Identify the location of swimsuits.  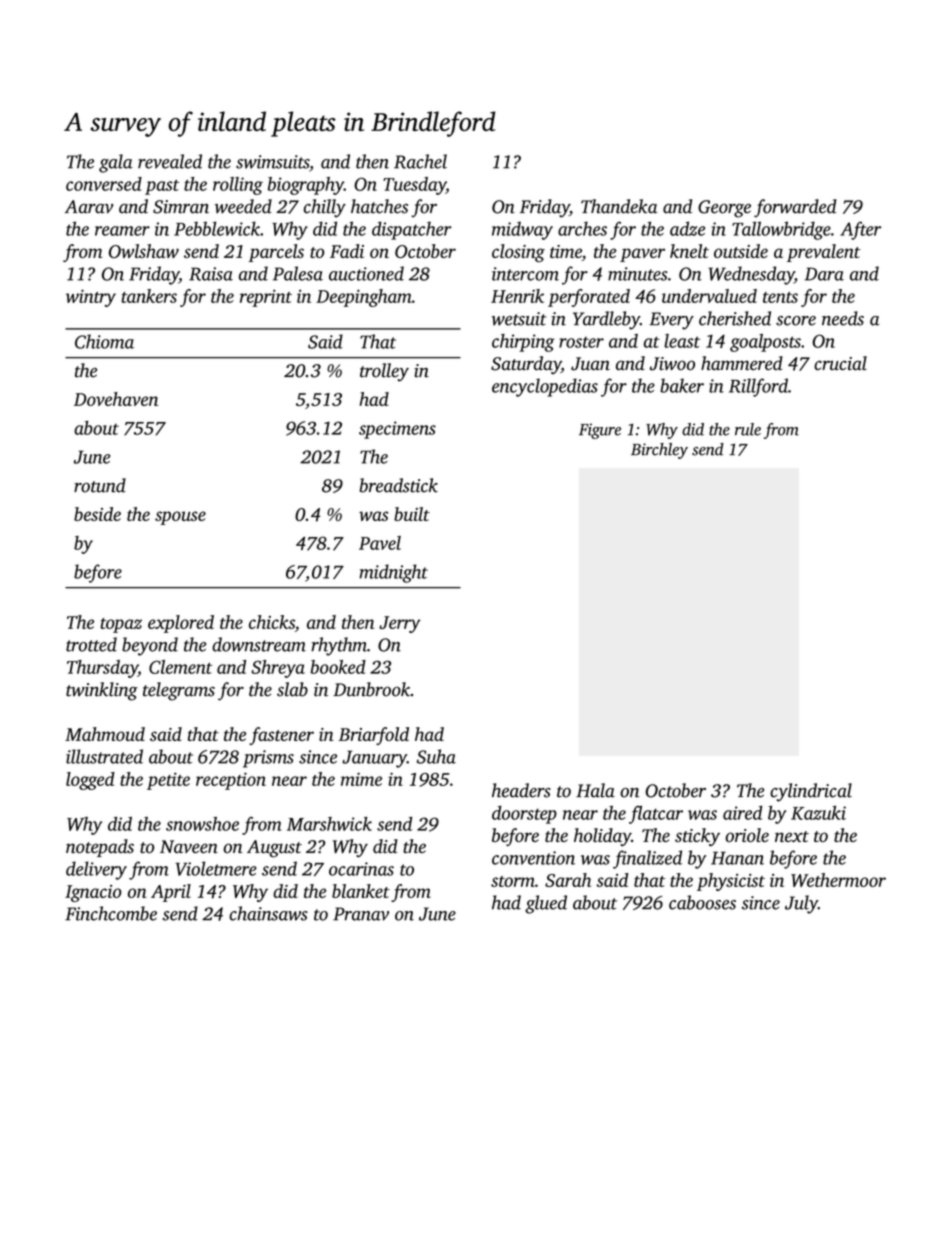
(272, 162).
